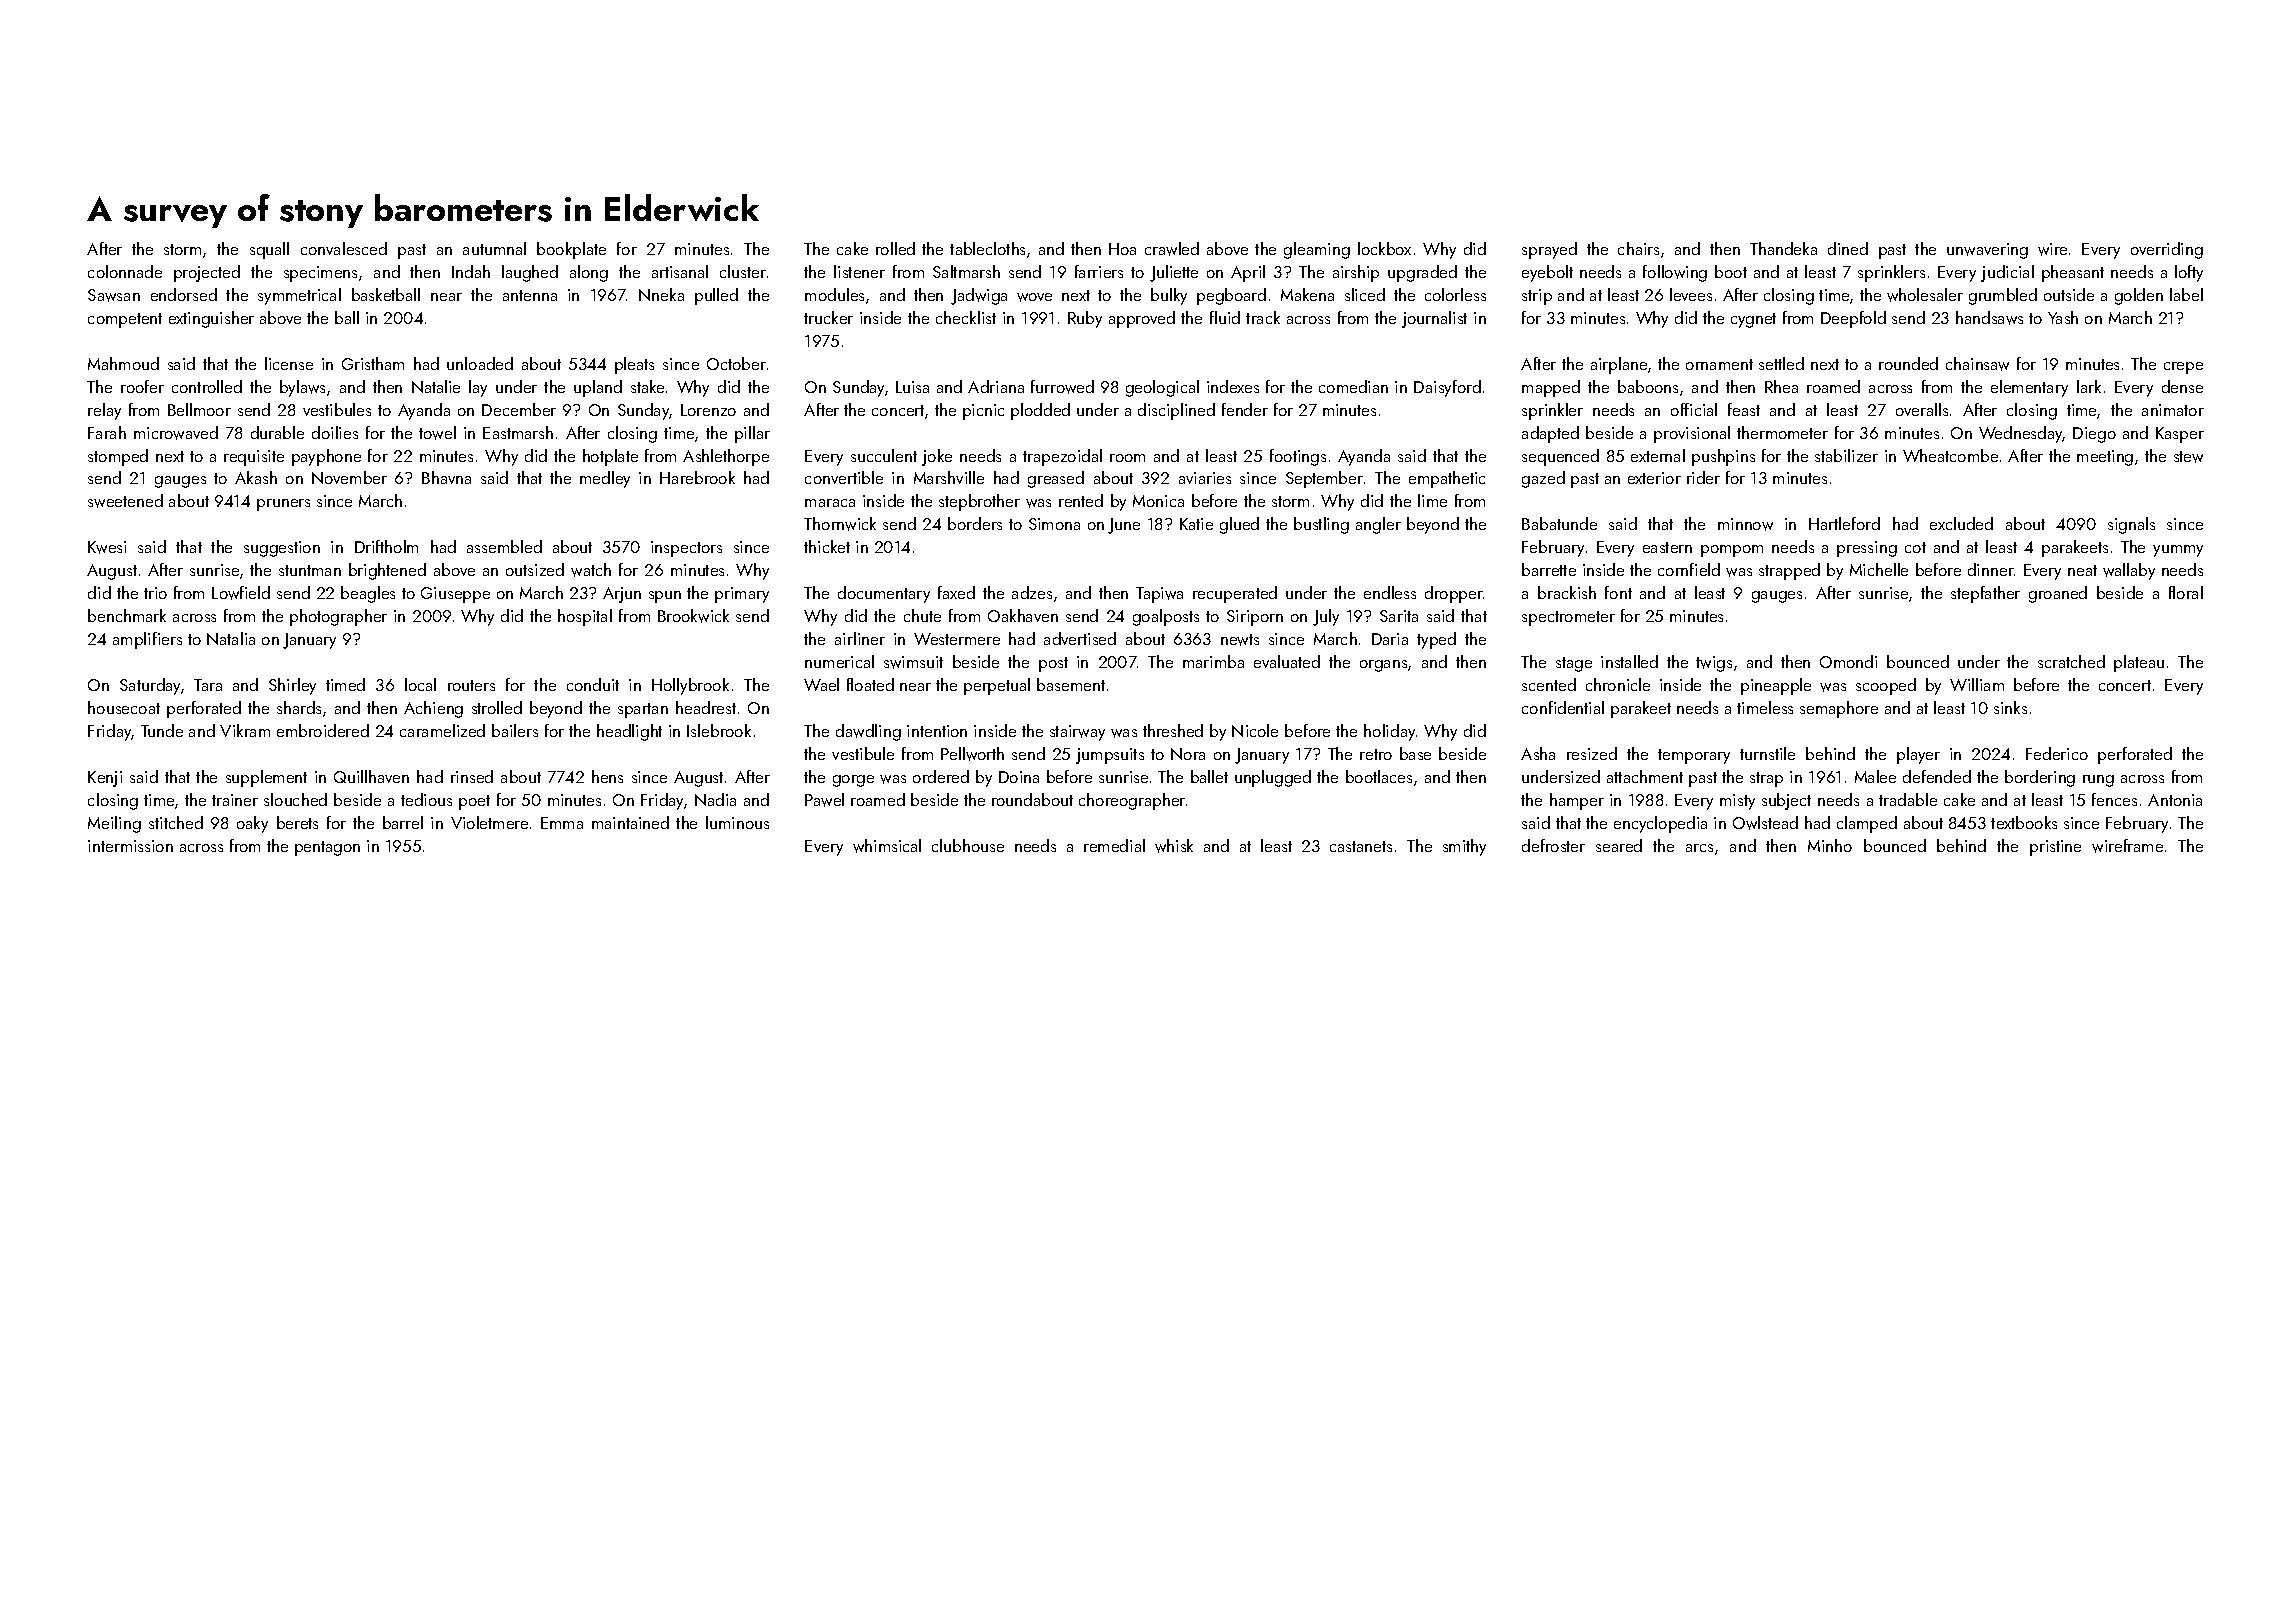 The height and width of the page is (1620, 2292). I want to click on hens, so click(607, 776).
